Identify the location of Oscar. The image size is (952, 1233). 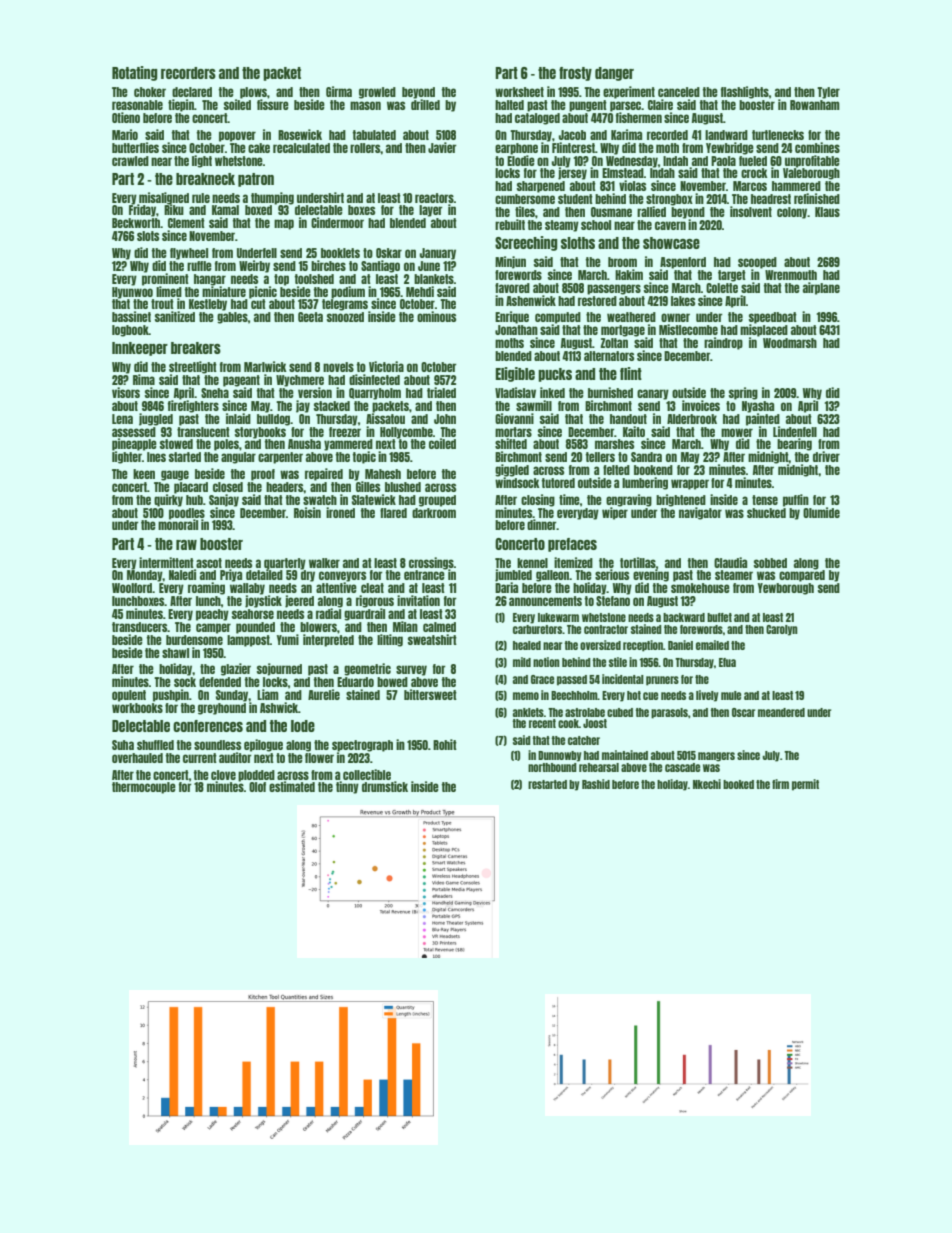
(743, 712).
